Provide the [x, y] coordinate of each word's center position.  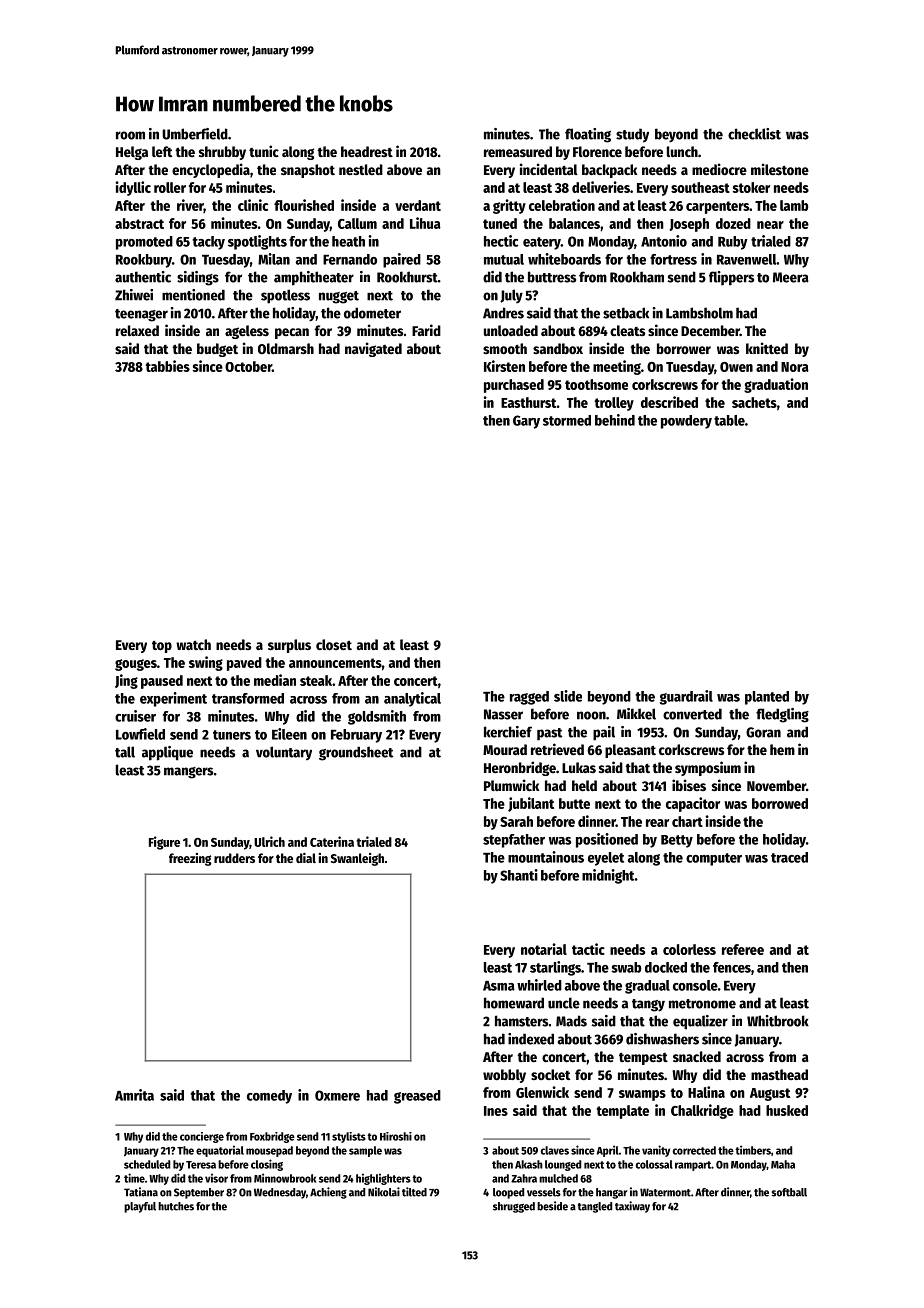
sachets [754, 402]
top [162, 647]
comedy [269, 1097]
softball [789, 1192]
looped [508, 1193]
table [729, 420]
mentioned [193, 295]
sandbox [558, 348]
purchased [514, 386]
